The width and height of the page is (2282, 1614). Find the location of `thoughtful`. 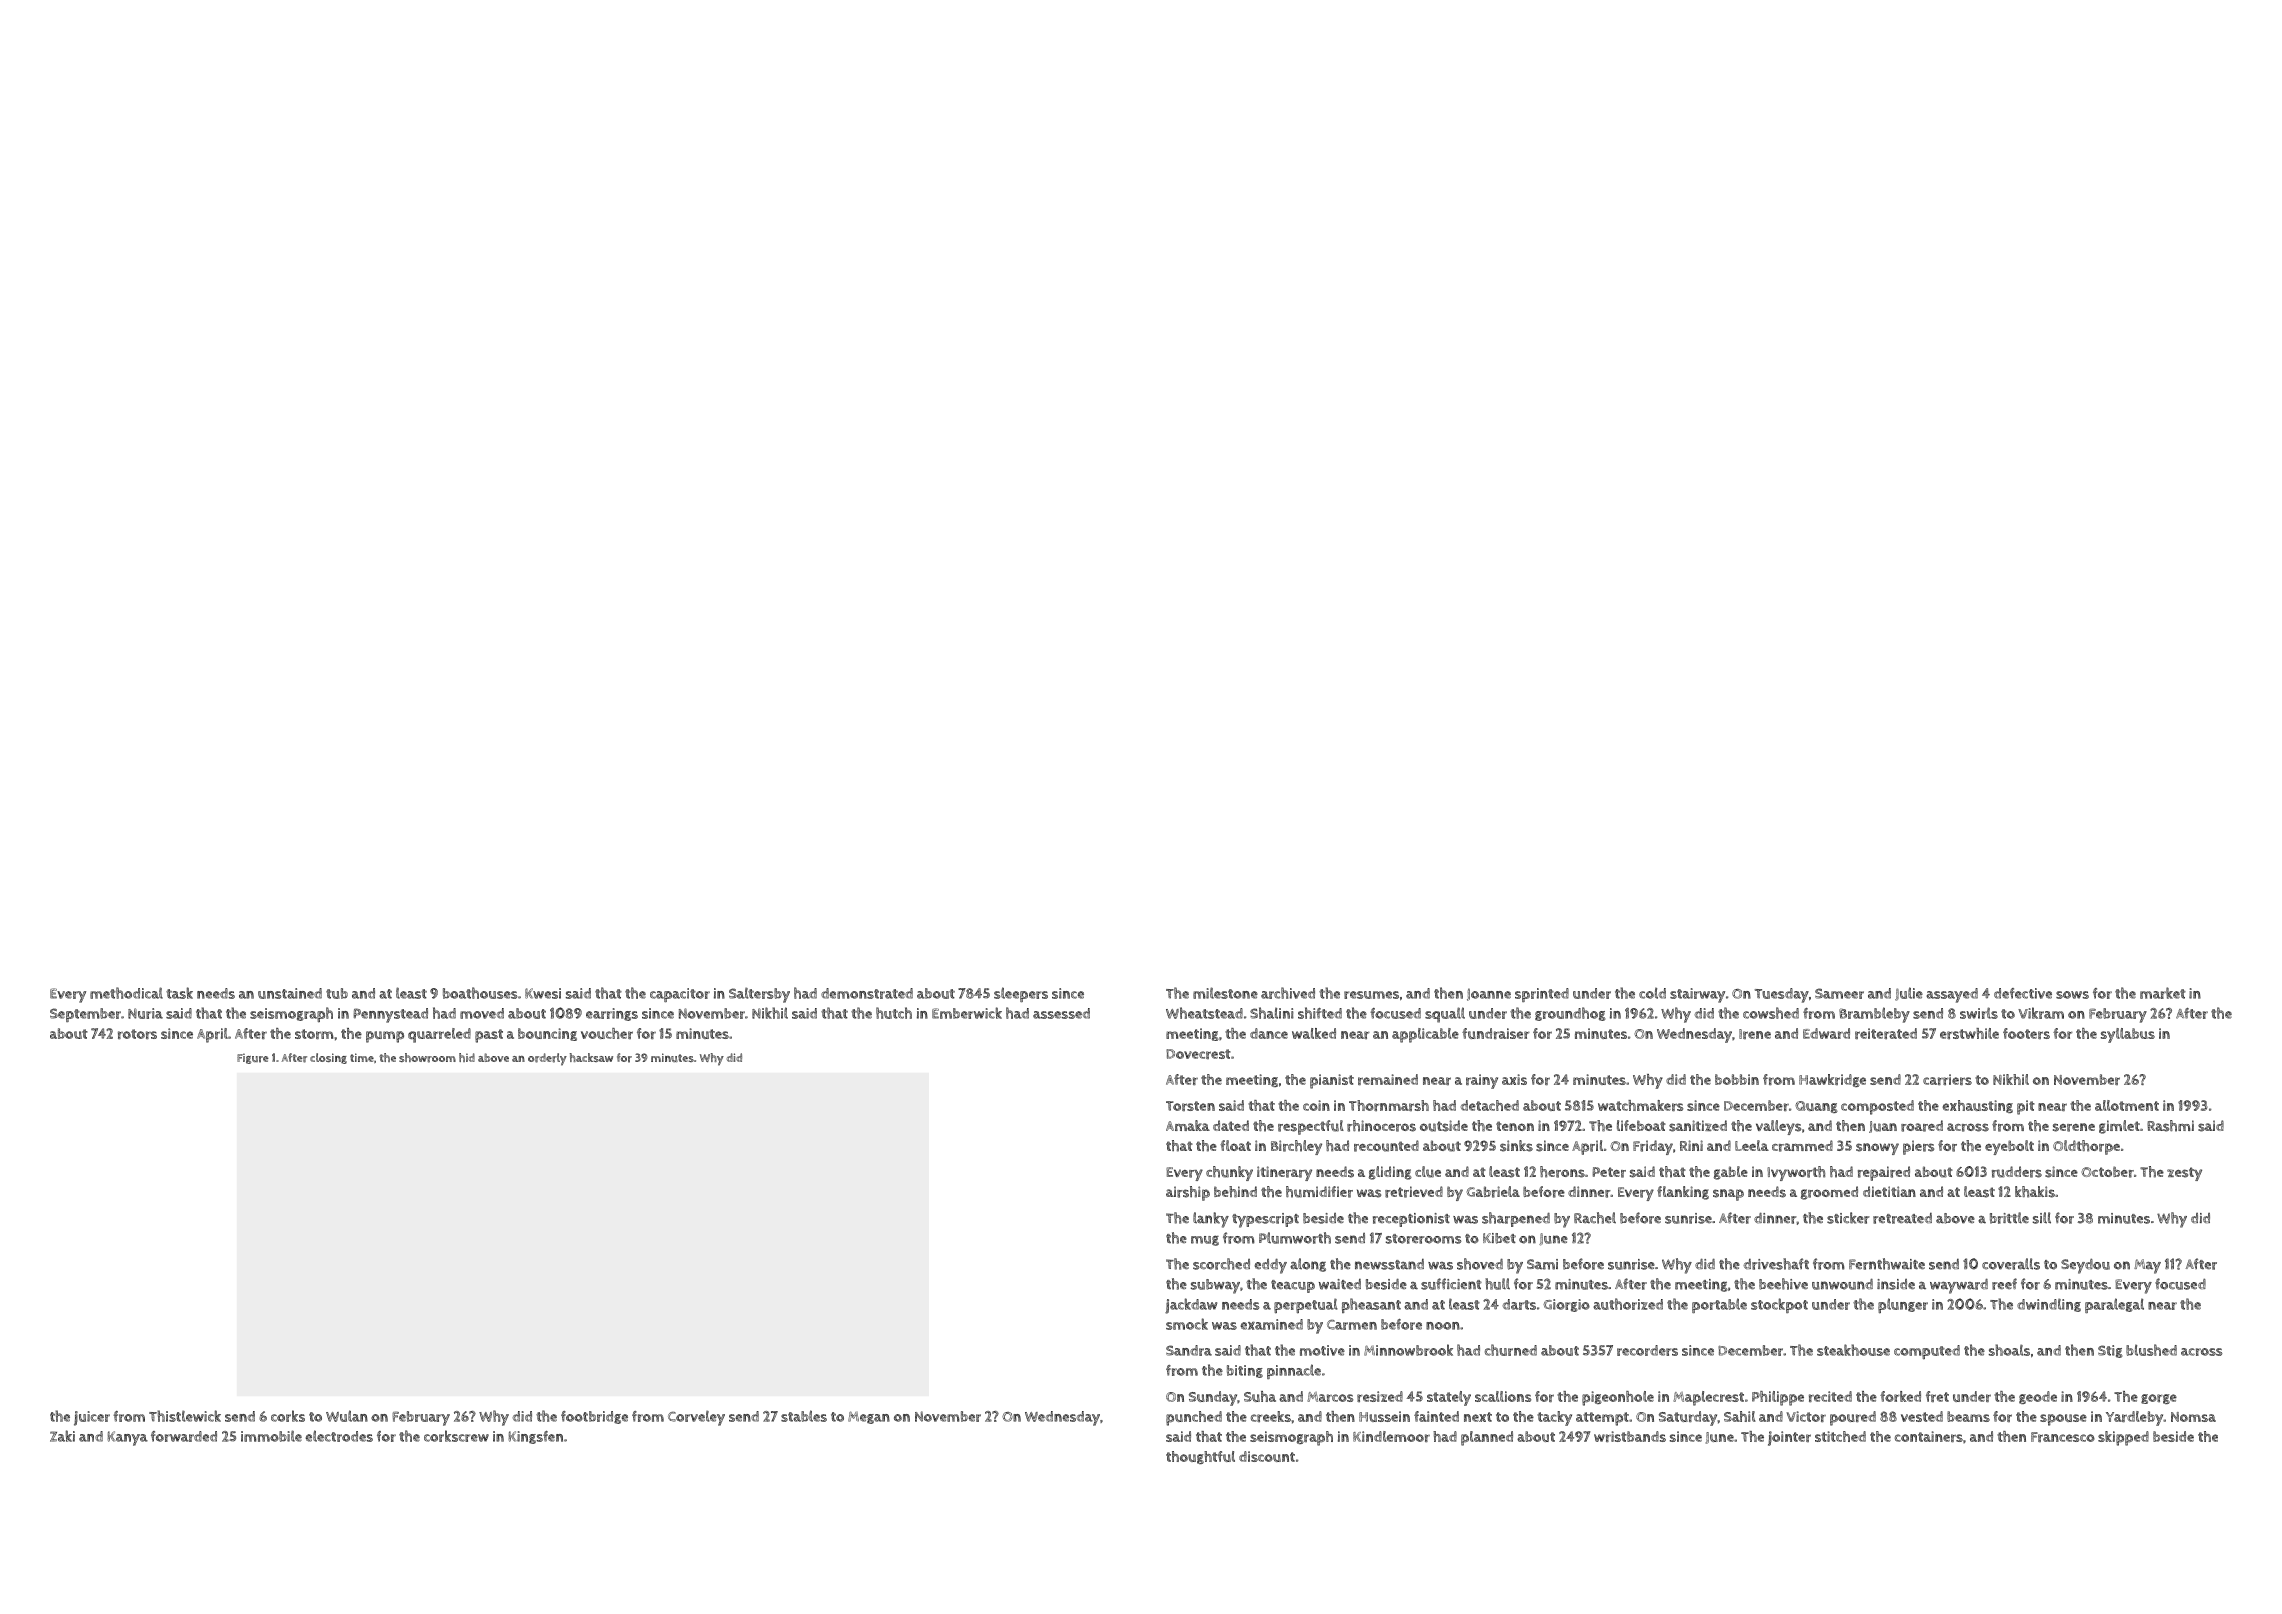

thoughtful is located at coordinates (1200, 1457).
